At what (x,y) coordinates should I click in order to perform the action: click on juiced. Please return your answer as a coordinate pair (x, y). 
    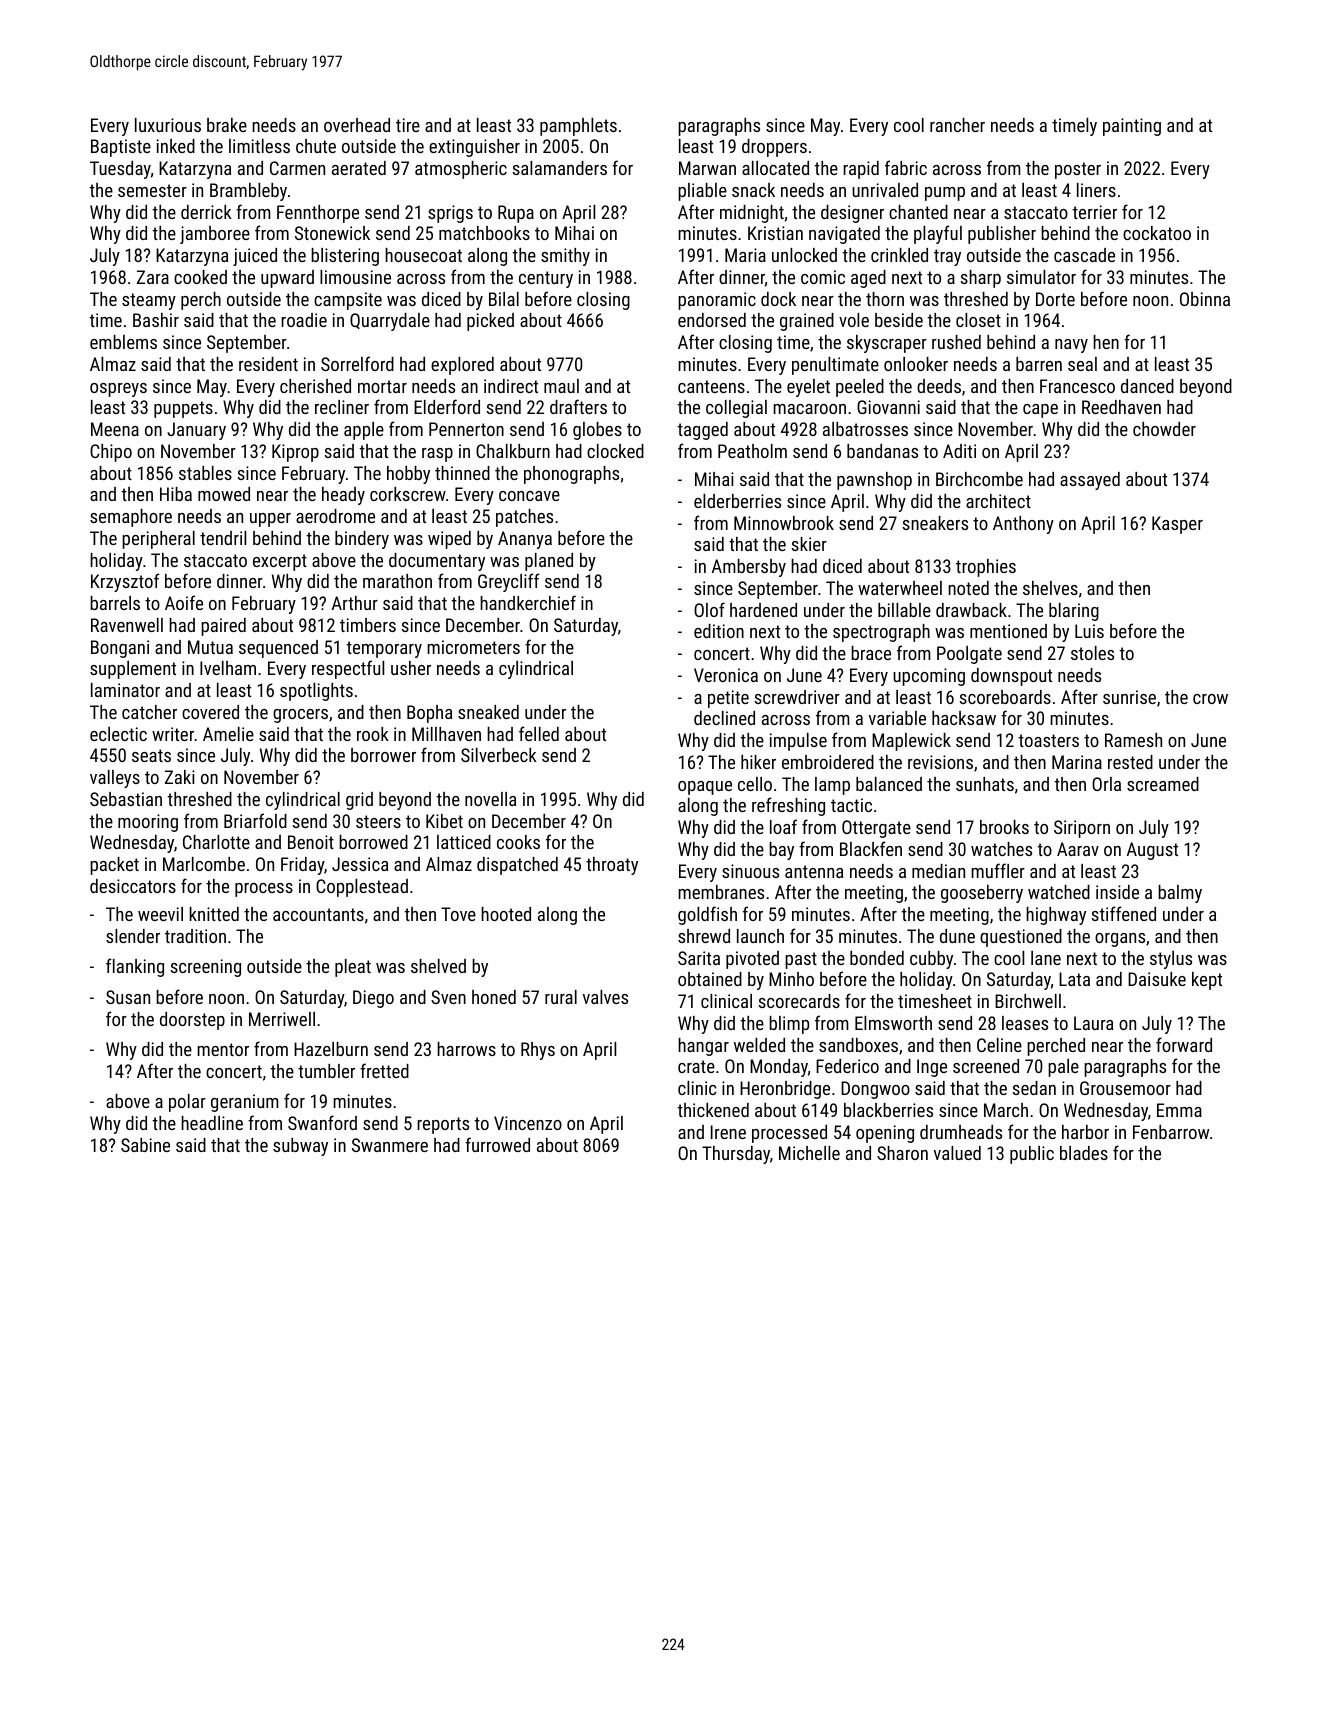
    Looking at the image, I should click on (255, 257).
